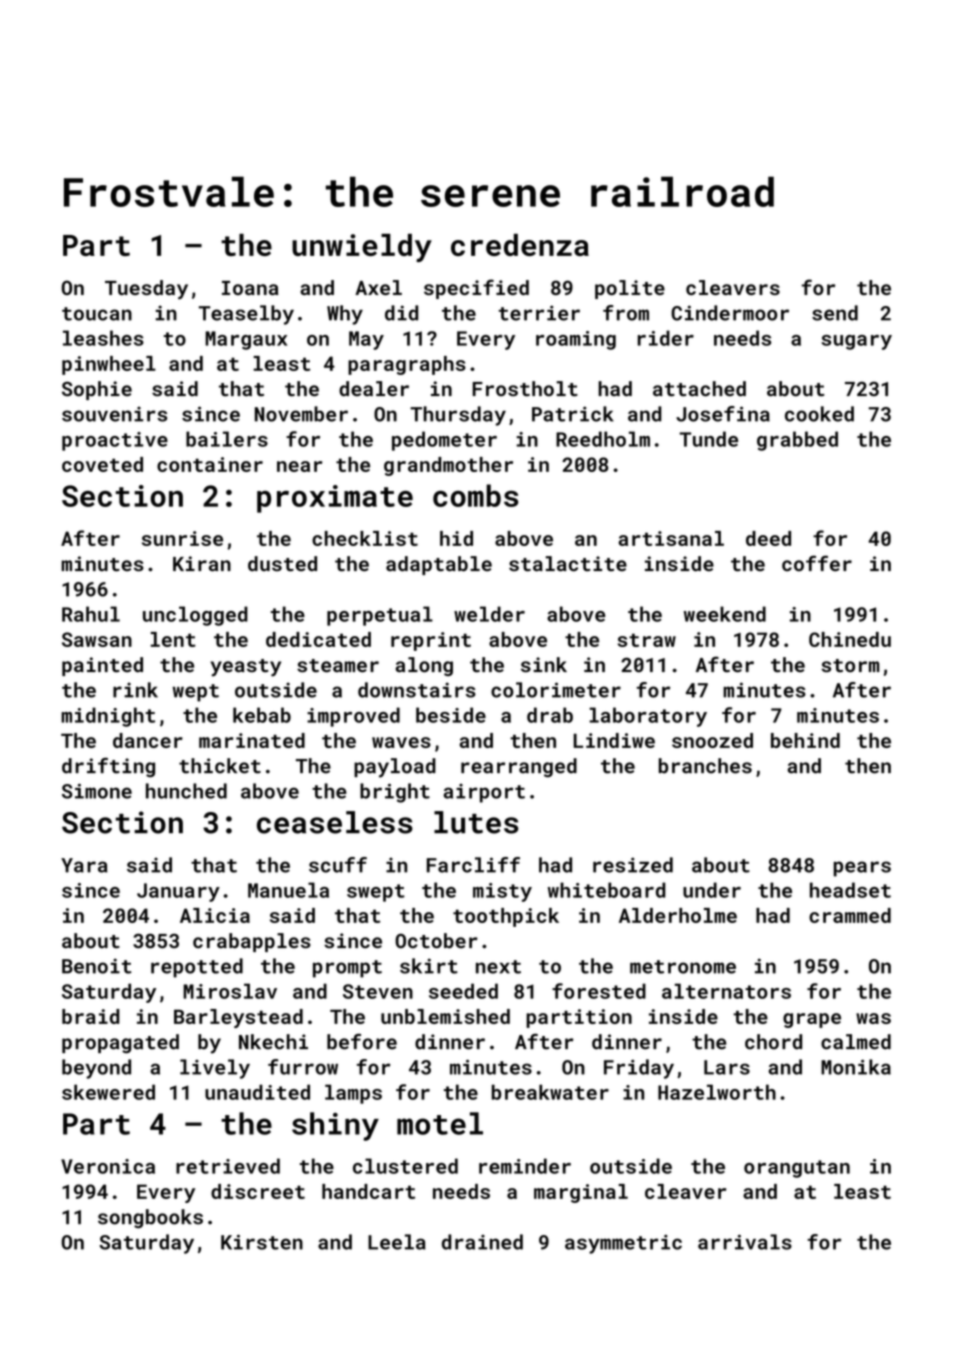 The width and height of the screenshot is (953, 1353). I want to click on send, so click(835, 313).
